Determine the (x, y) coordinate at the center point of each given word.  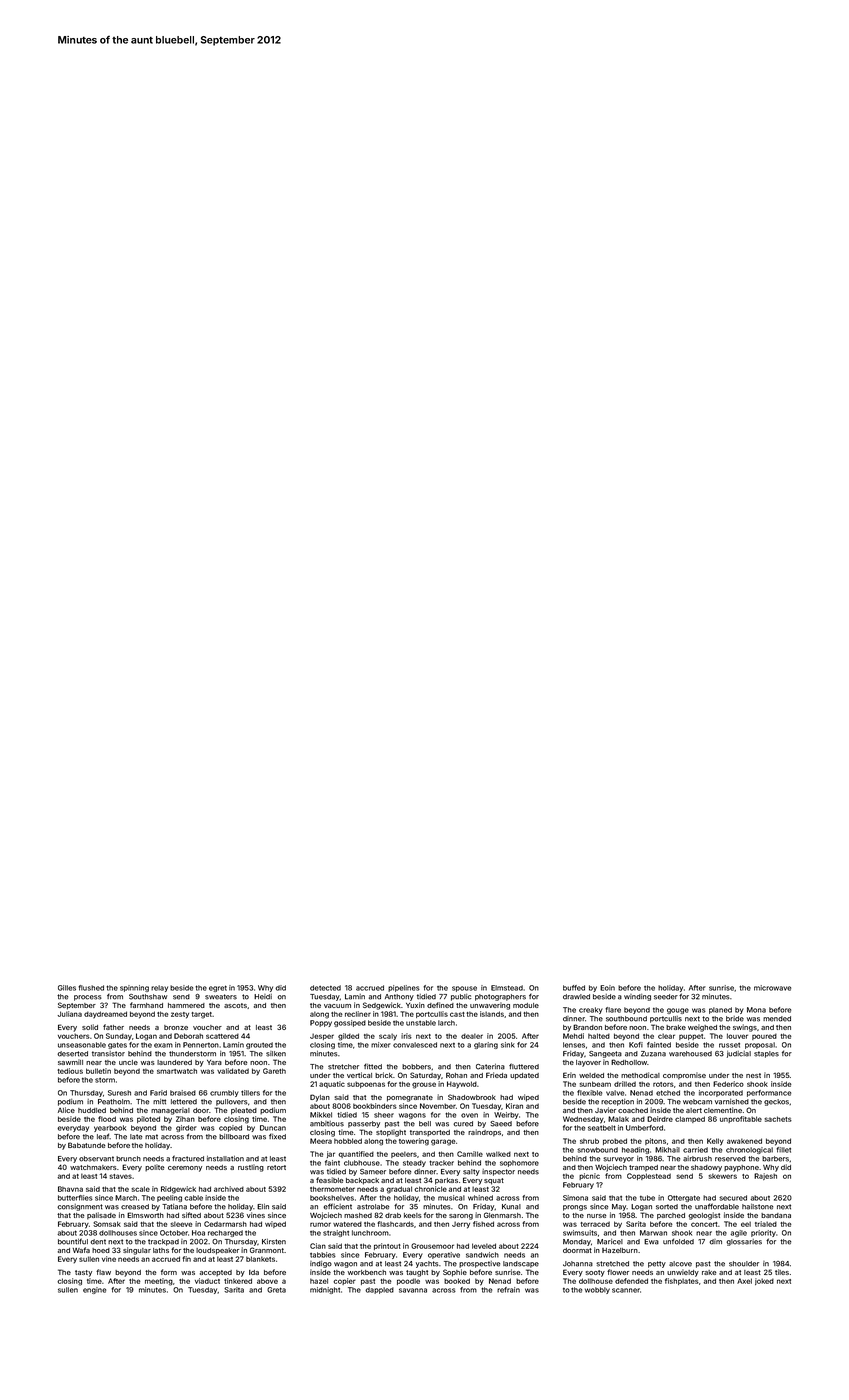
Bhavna (70, 1189)
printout (387, 1246)
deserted (72, 1054)
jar (331, 1154)
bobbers (416, 1067)
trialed (766, 1224)
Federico (728, 1084)
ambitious (327, 1124)
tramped (643, 1168)
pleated (244, 1111)
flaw (103, 1272)
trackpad (163, 1242)
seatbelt (602, 1128)
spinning (134, 988)
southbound (626, 1019)
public (461, 997)
